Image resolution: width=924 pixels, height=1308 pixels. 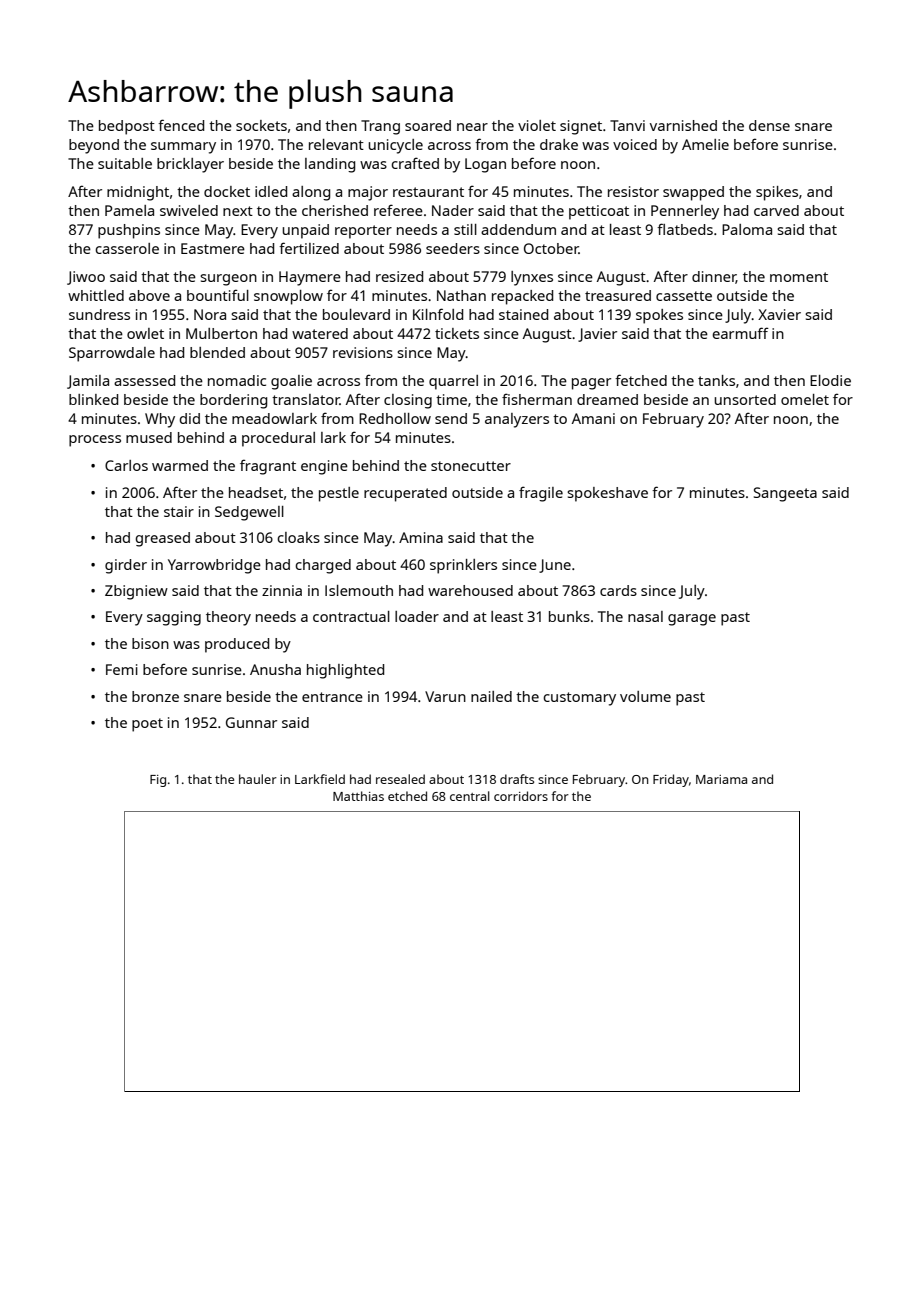 What do you see at coordinates (345, 671) in the screenshot?
I see `highlighted` at bounding box center [345, 671].
